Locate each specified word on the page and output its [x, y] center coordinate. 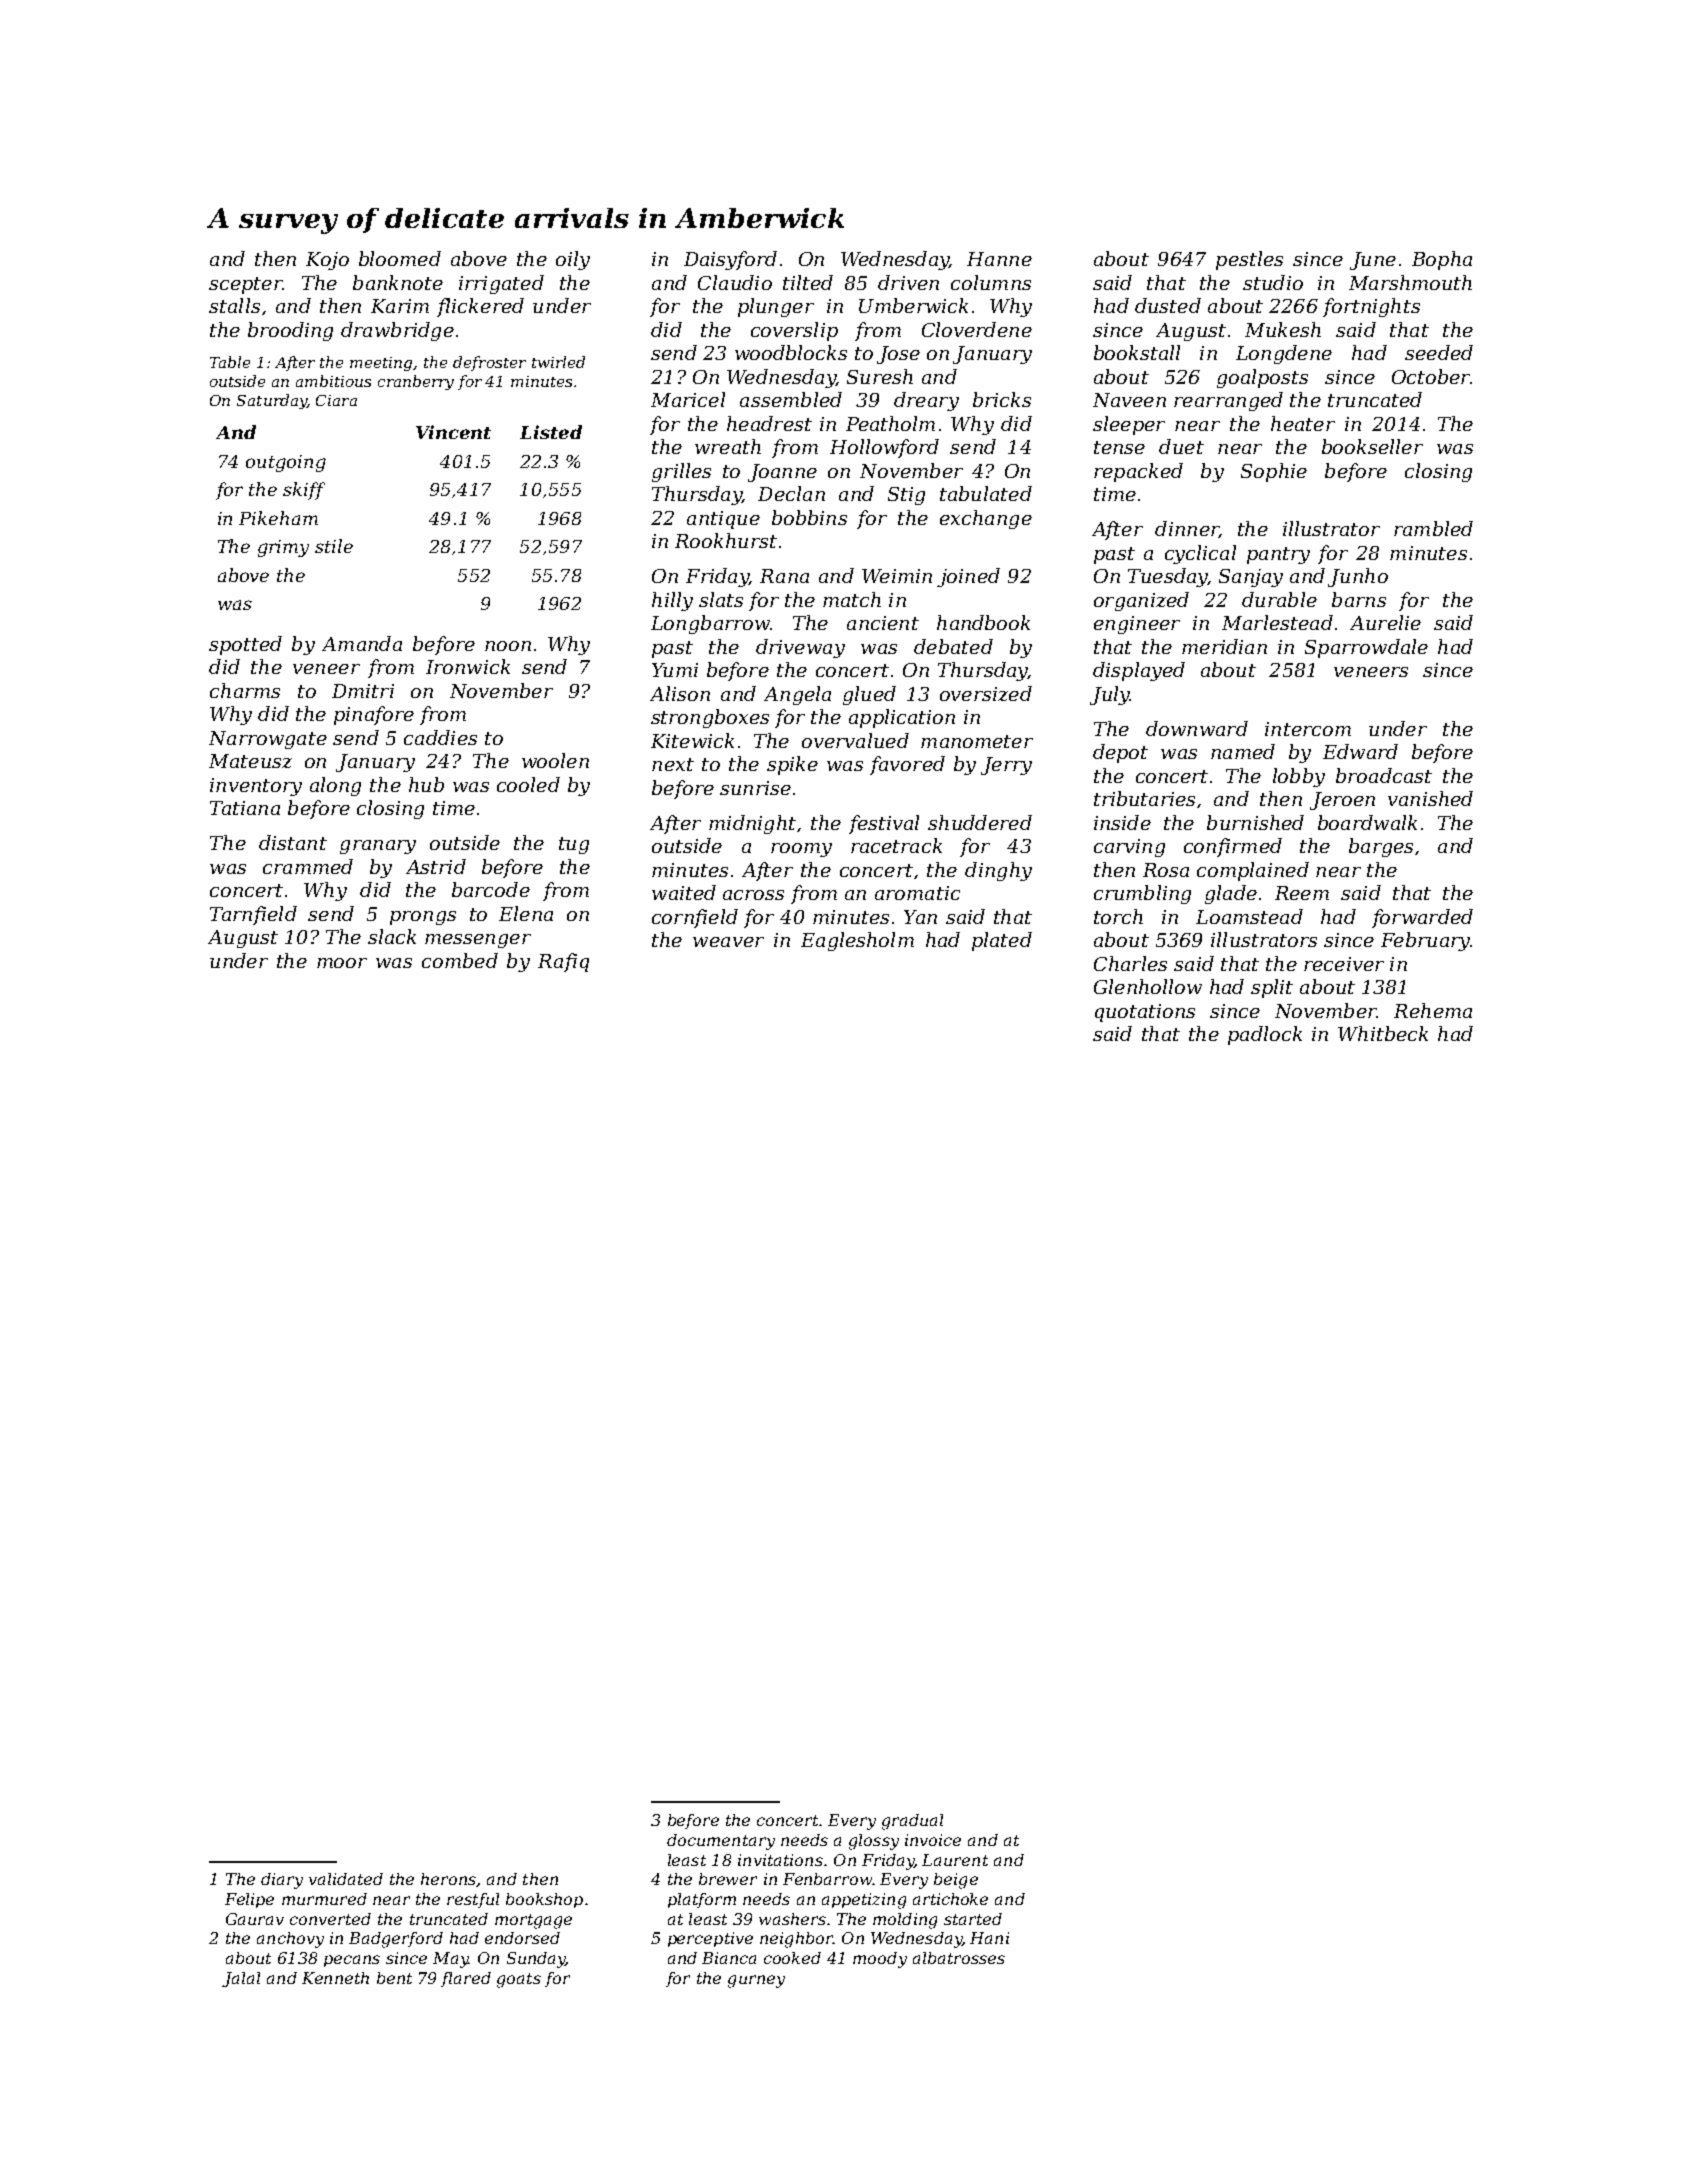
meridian [1224, 646]
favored [907, 765]
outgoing [286, 463]
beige [956, 1881]
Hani [989, 1938]
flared [466, 1979]
